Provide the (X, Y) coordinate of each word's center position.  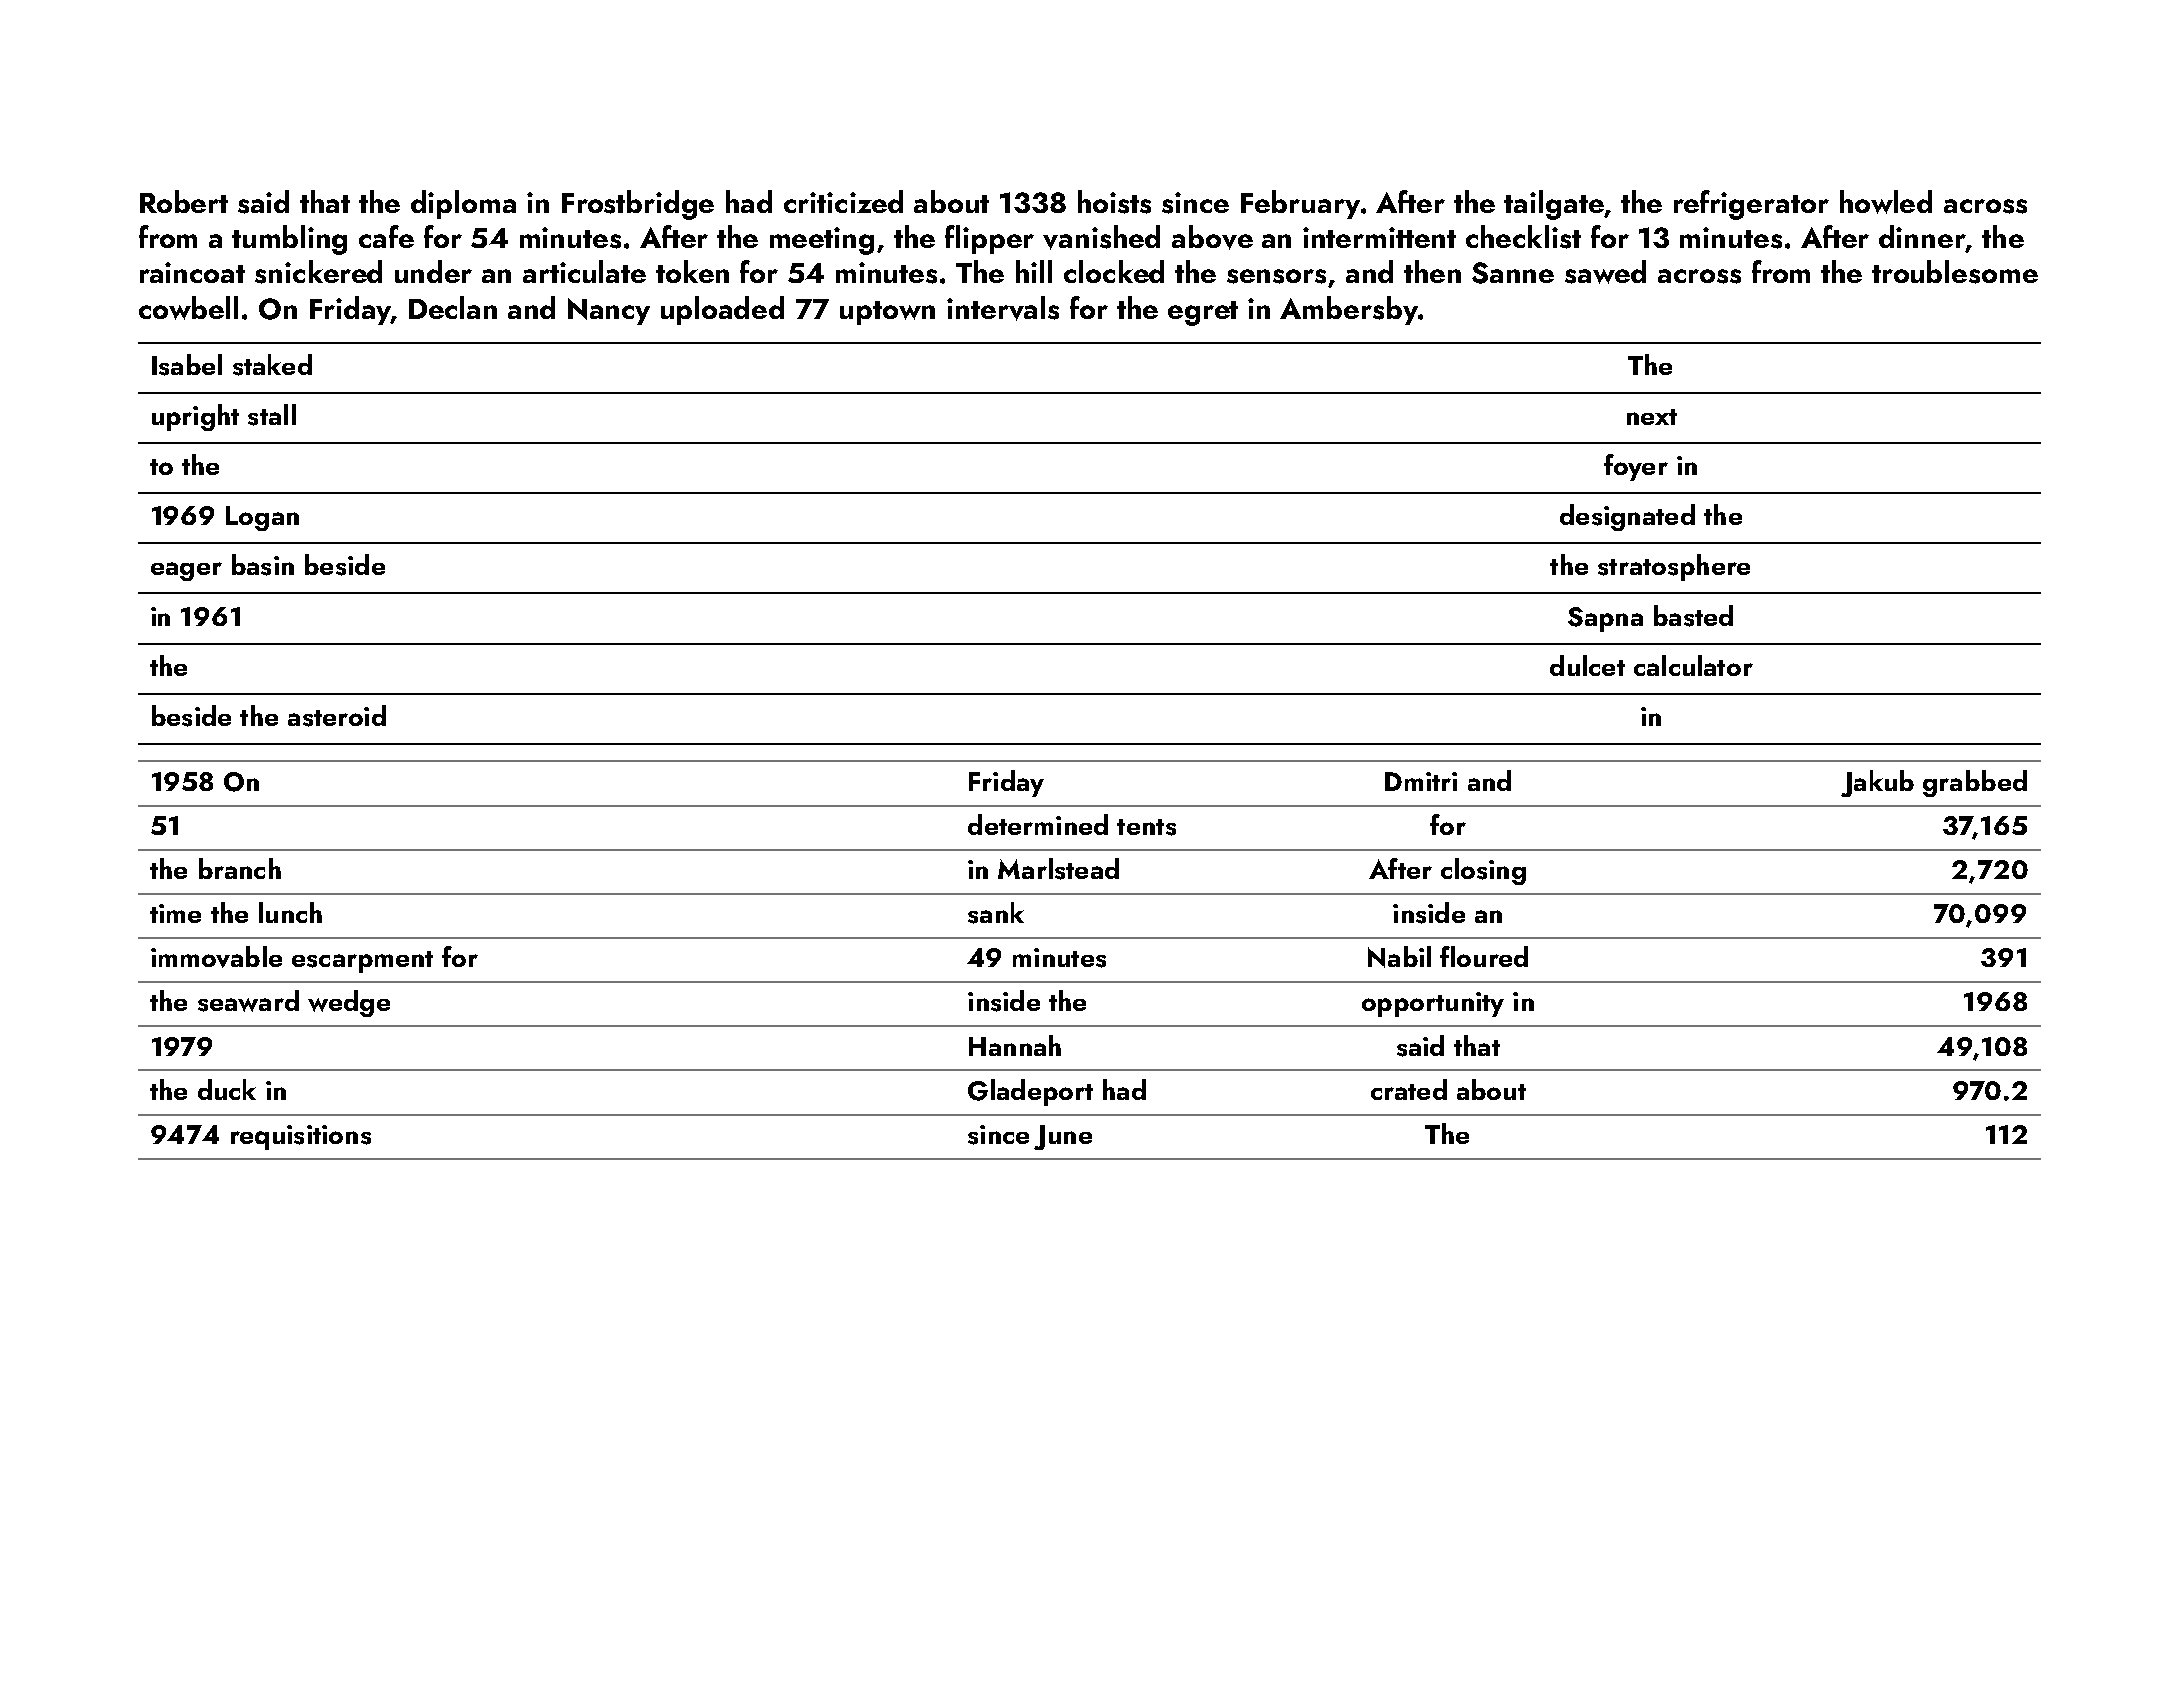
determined (1038, 824)
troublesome (1955, 272)
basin (263, 565)
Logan (262, 518)
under (433, 271)
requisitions (301, 1137)
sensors (1276, 276)
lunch (290, 912)
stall (272, 415)
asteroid (337, 716)
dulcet (1587, 665)
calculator (1693, 665)
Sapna (1605, 619)
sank (996, 913)
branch (240, 868)
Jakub (1877, 783)
